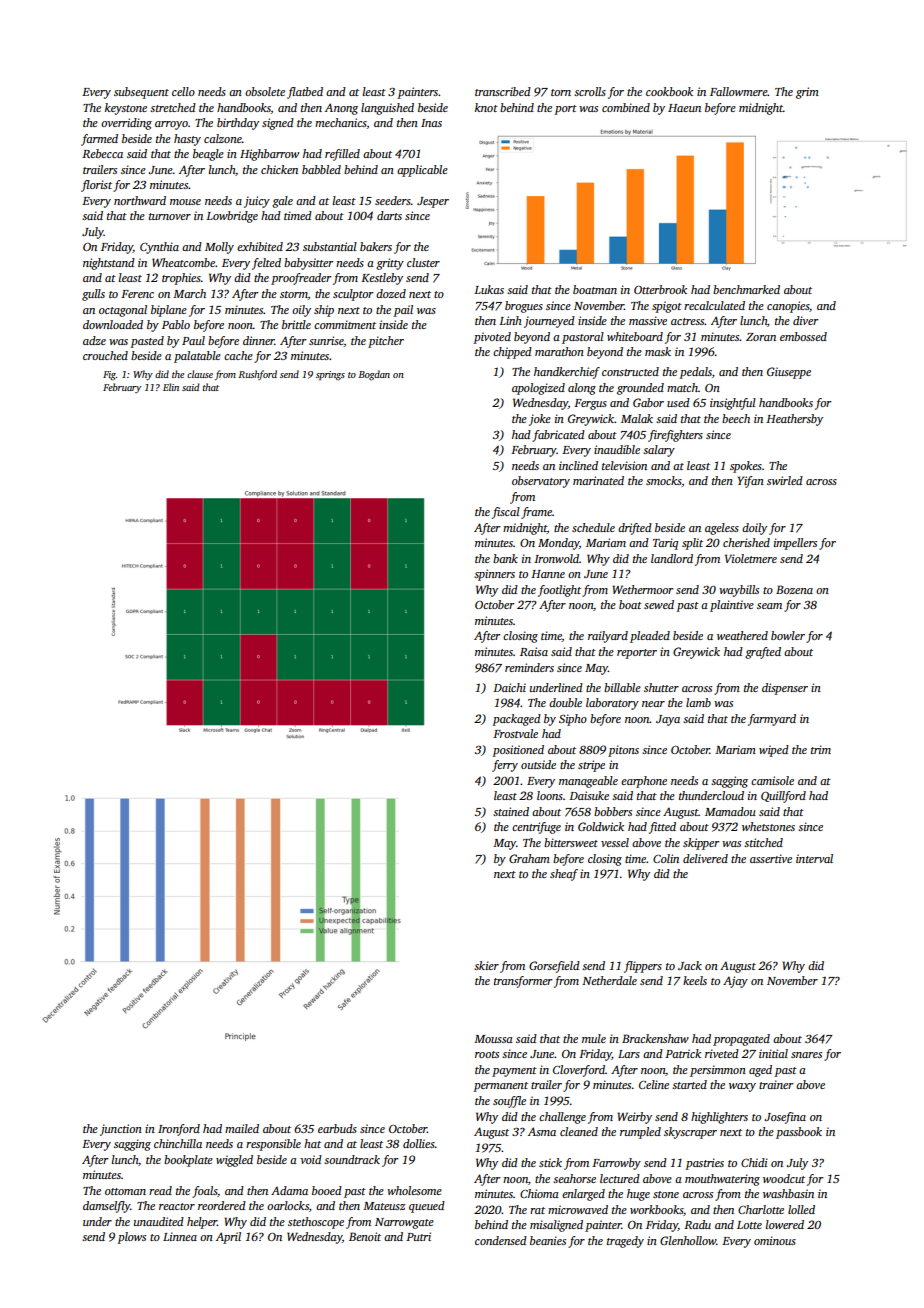 The width and height of the screenshot is (924, 1308). I want to click on drifted, so click(635, 529).
